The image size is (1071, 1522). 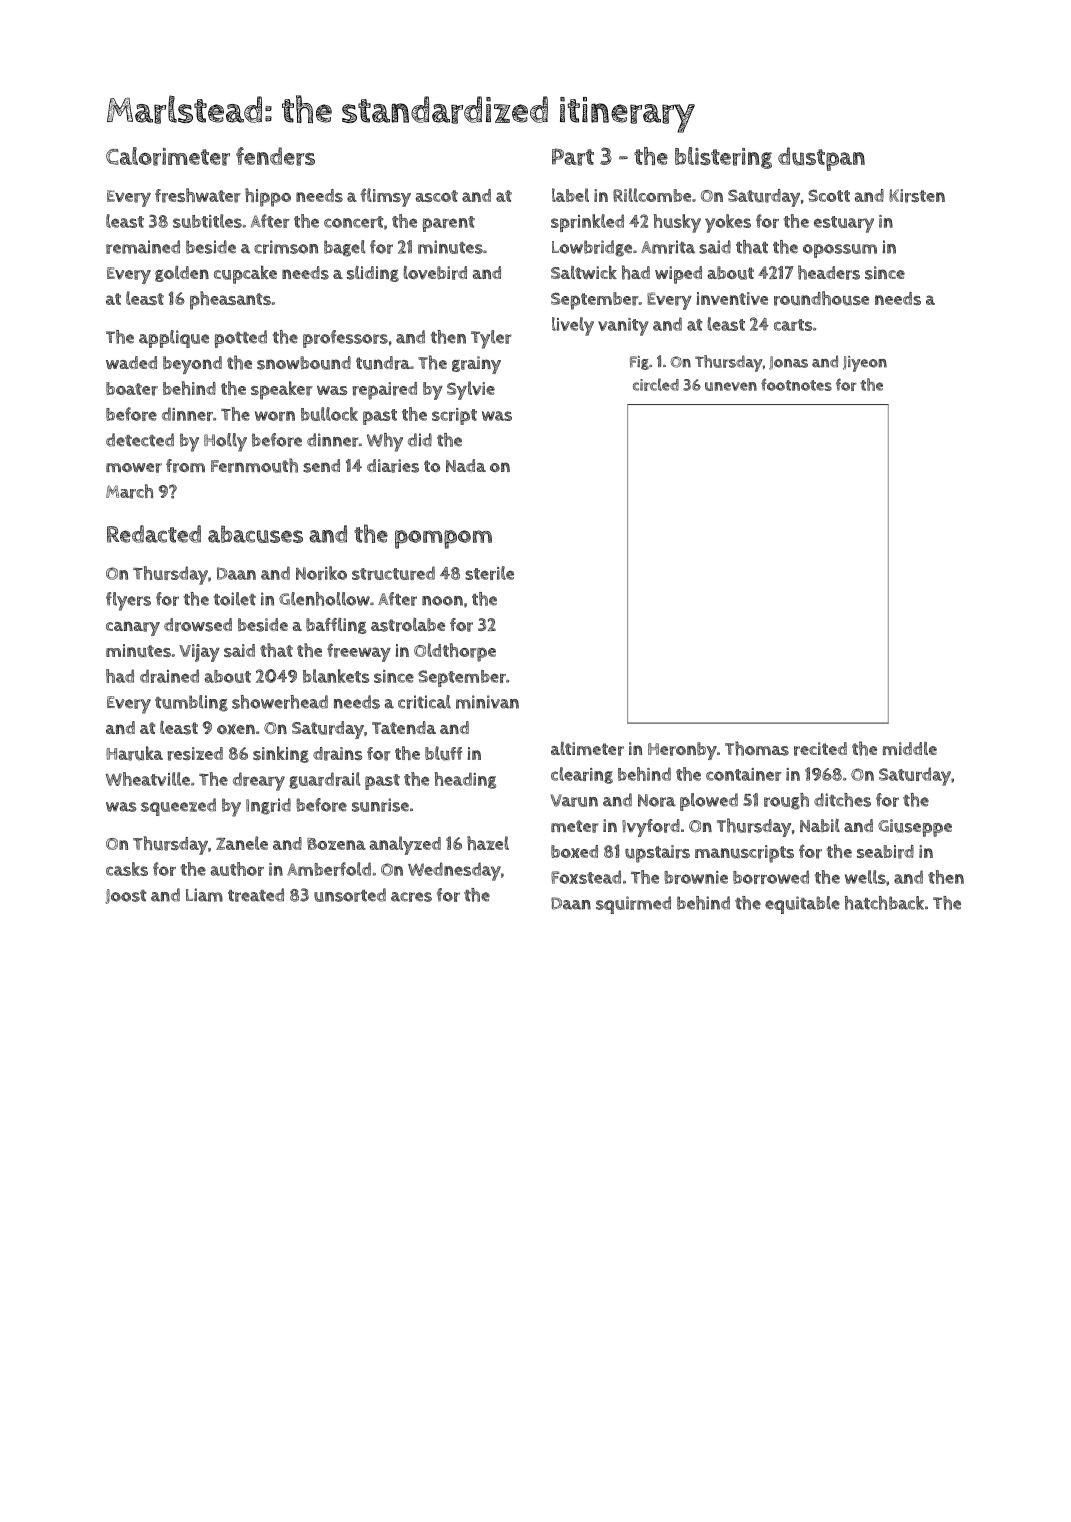 What do you see at coordinates (256, 895) in the screenshot?
I see `treated` at bounding box center [256, 895].
